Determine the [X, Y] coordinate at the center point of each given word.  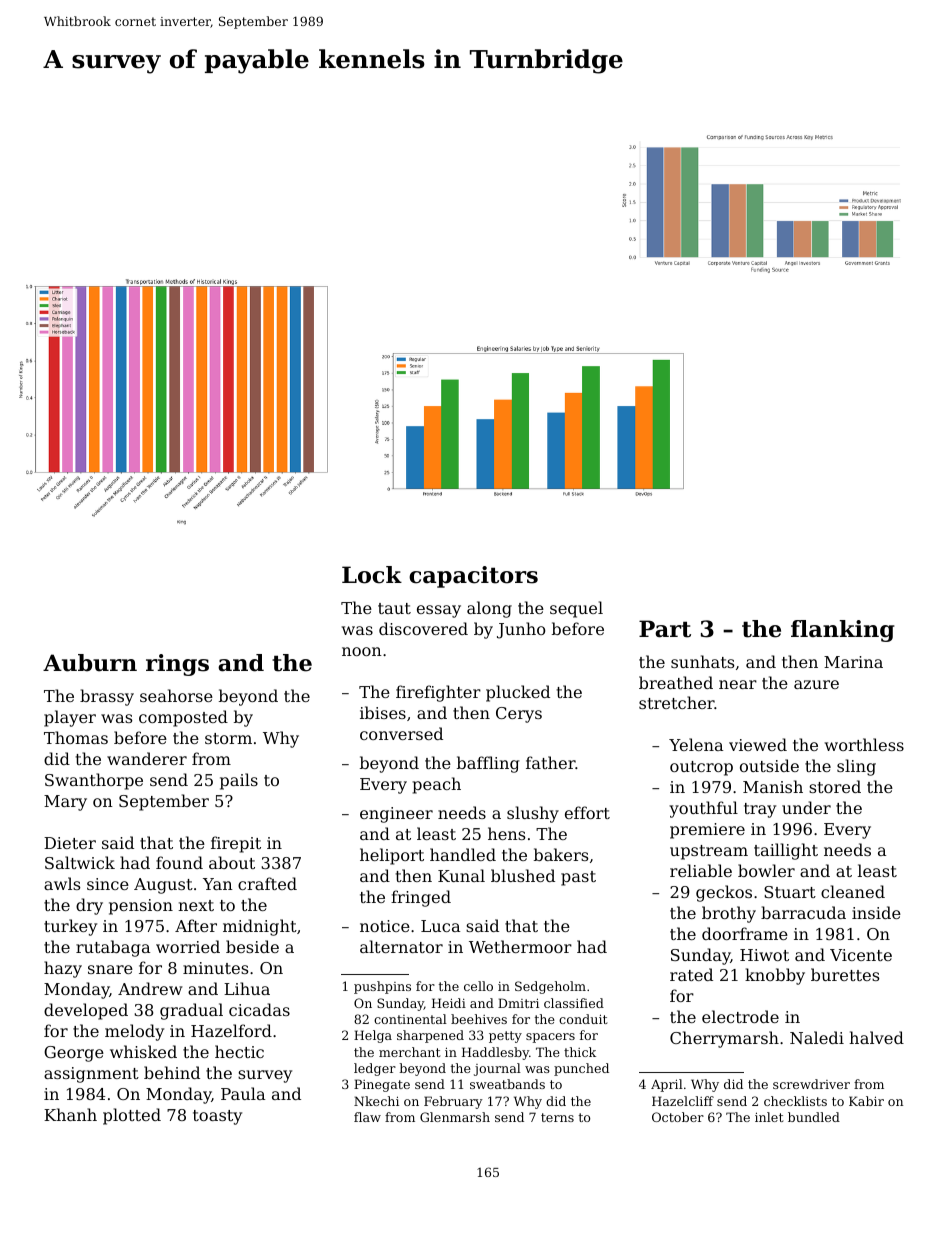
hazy [63, 969]
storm [228, 738]
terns [557, 1117]
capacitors [473, 577]
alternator [401, 946]
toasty [217, 1117]
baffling [488, 764]
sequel [576, 609]
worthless [864, 744]
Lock [372, 575]
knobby [775, 976]
